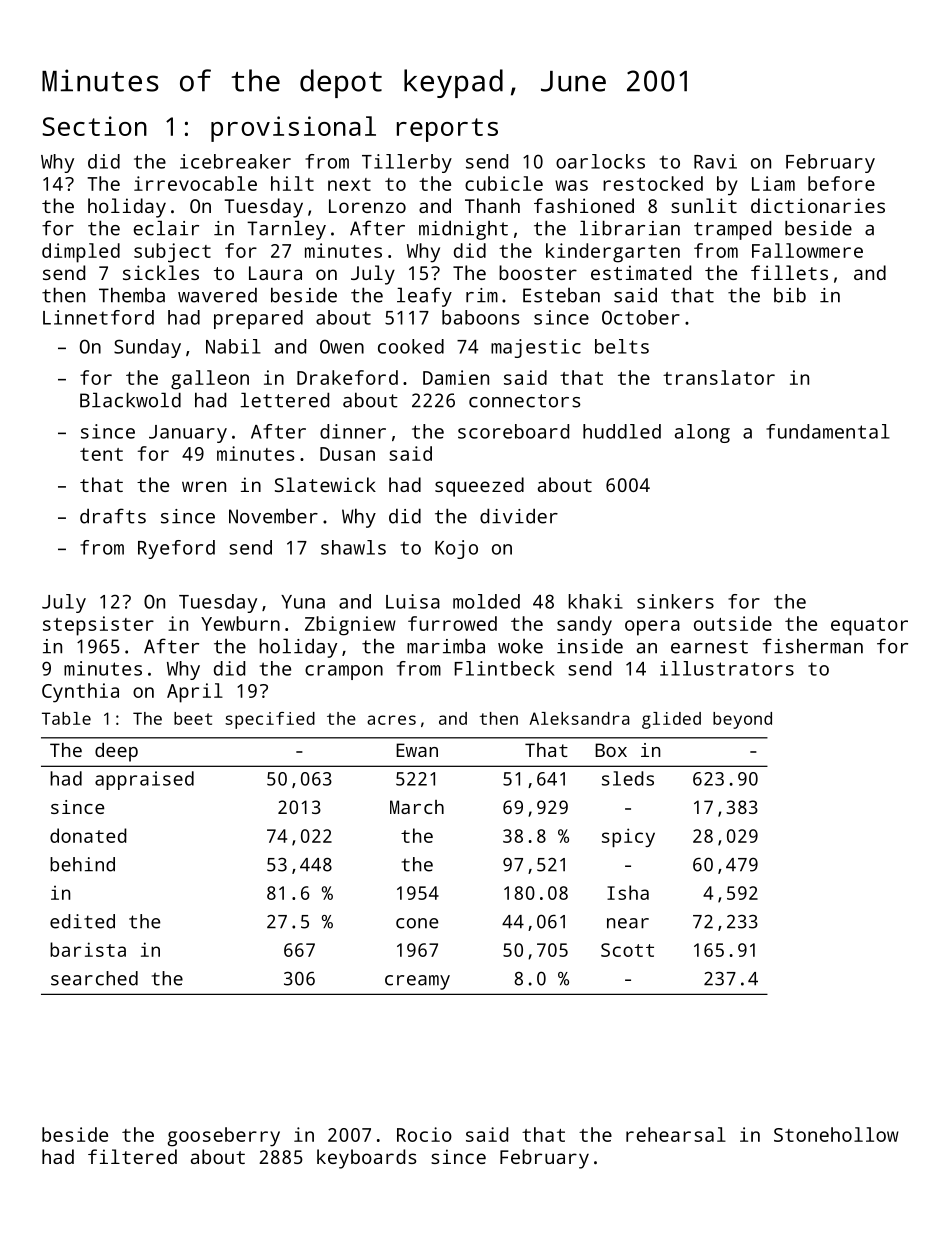 This screenshot has width=952, height=1233. Describe the element at coordinates (94, 978) in the screenshot. I see `searched` at that location.
